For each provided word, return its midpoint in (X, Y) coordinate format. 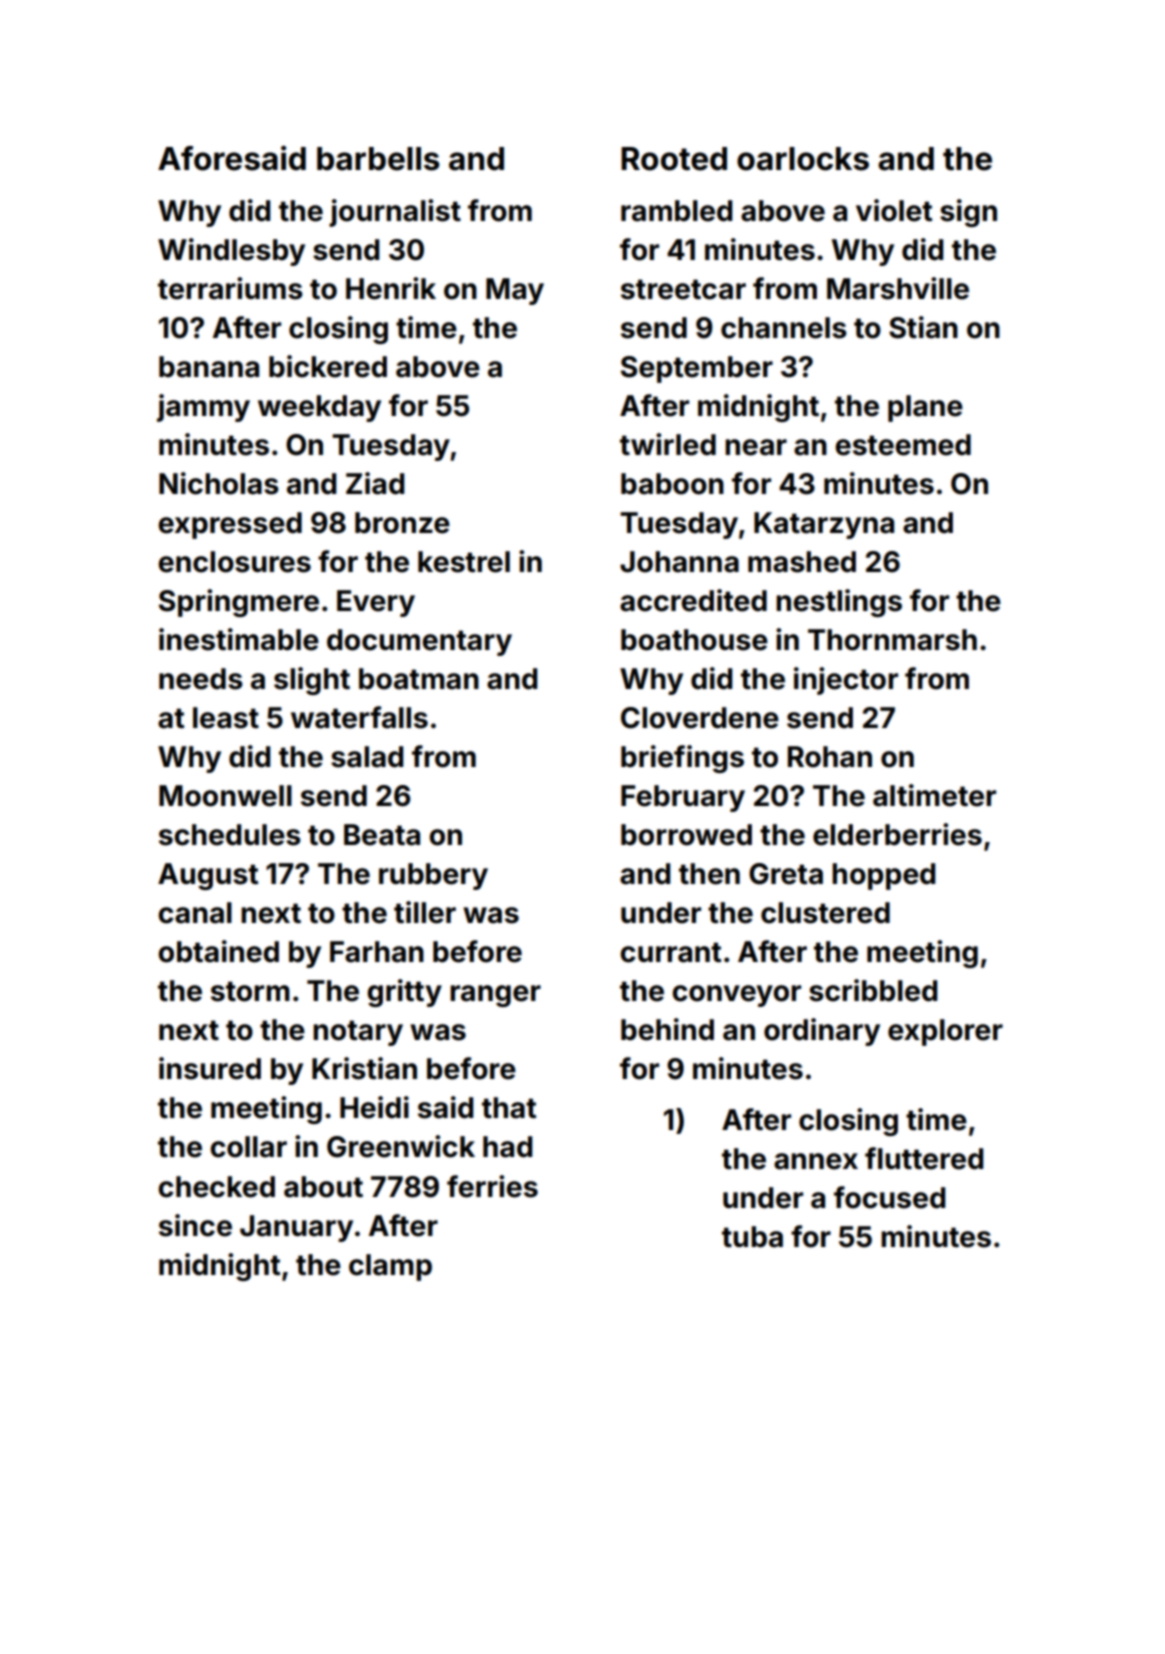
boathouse (694, 640)
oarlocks (803, 159)
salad (367, 757)
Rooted (674, 159)
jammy (203, 408)
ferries (492, 1186)
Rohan (830, 757)
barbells (378, 159)
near (756, 447)
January (296, 1228)
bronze (402, 523)
